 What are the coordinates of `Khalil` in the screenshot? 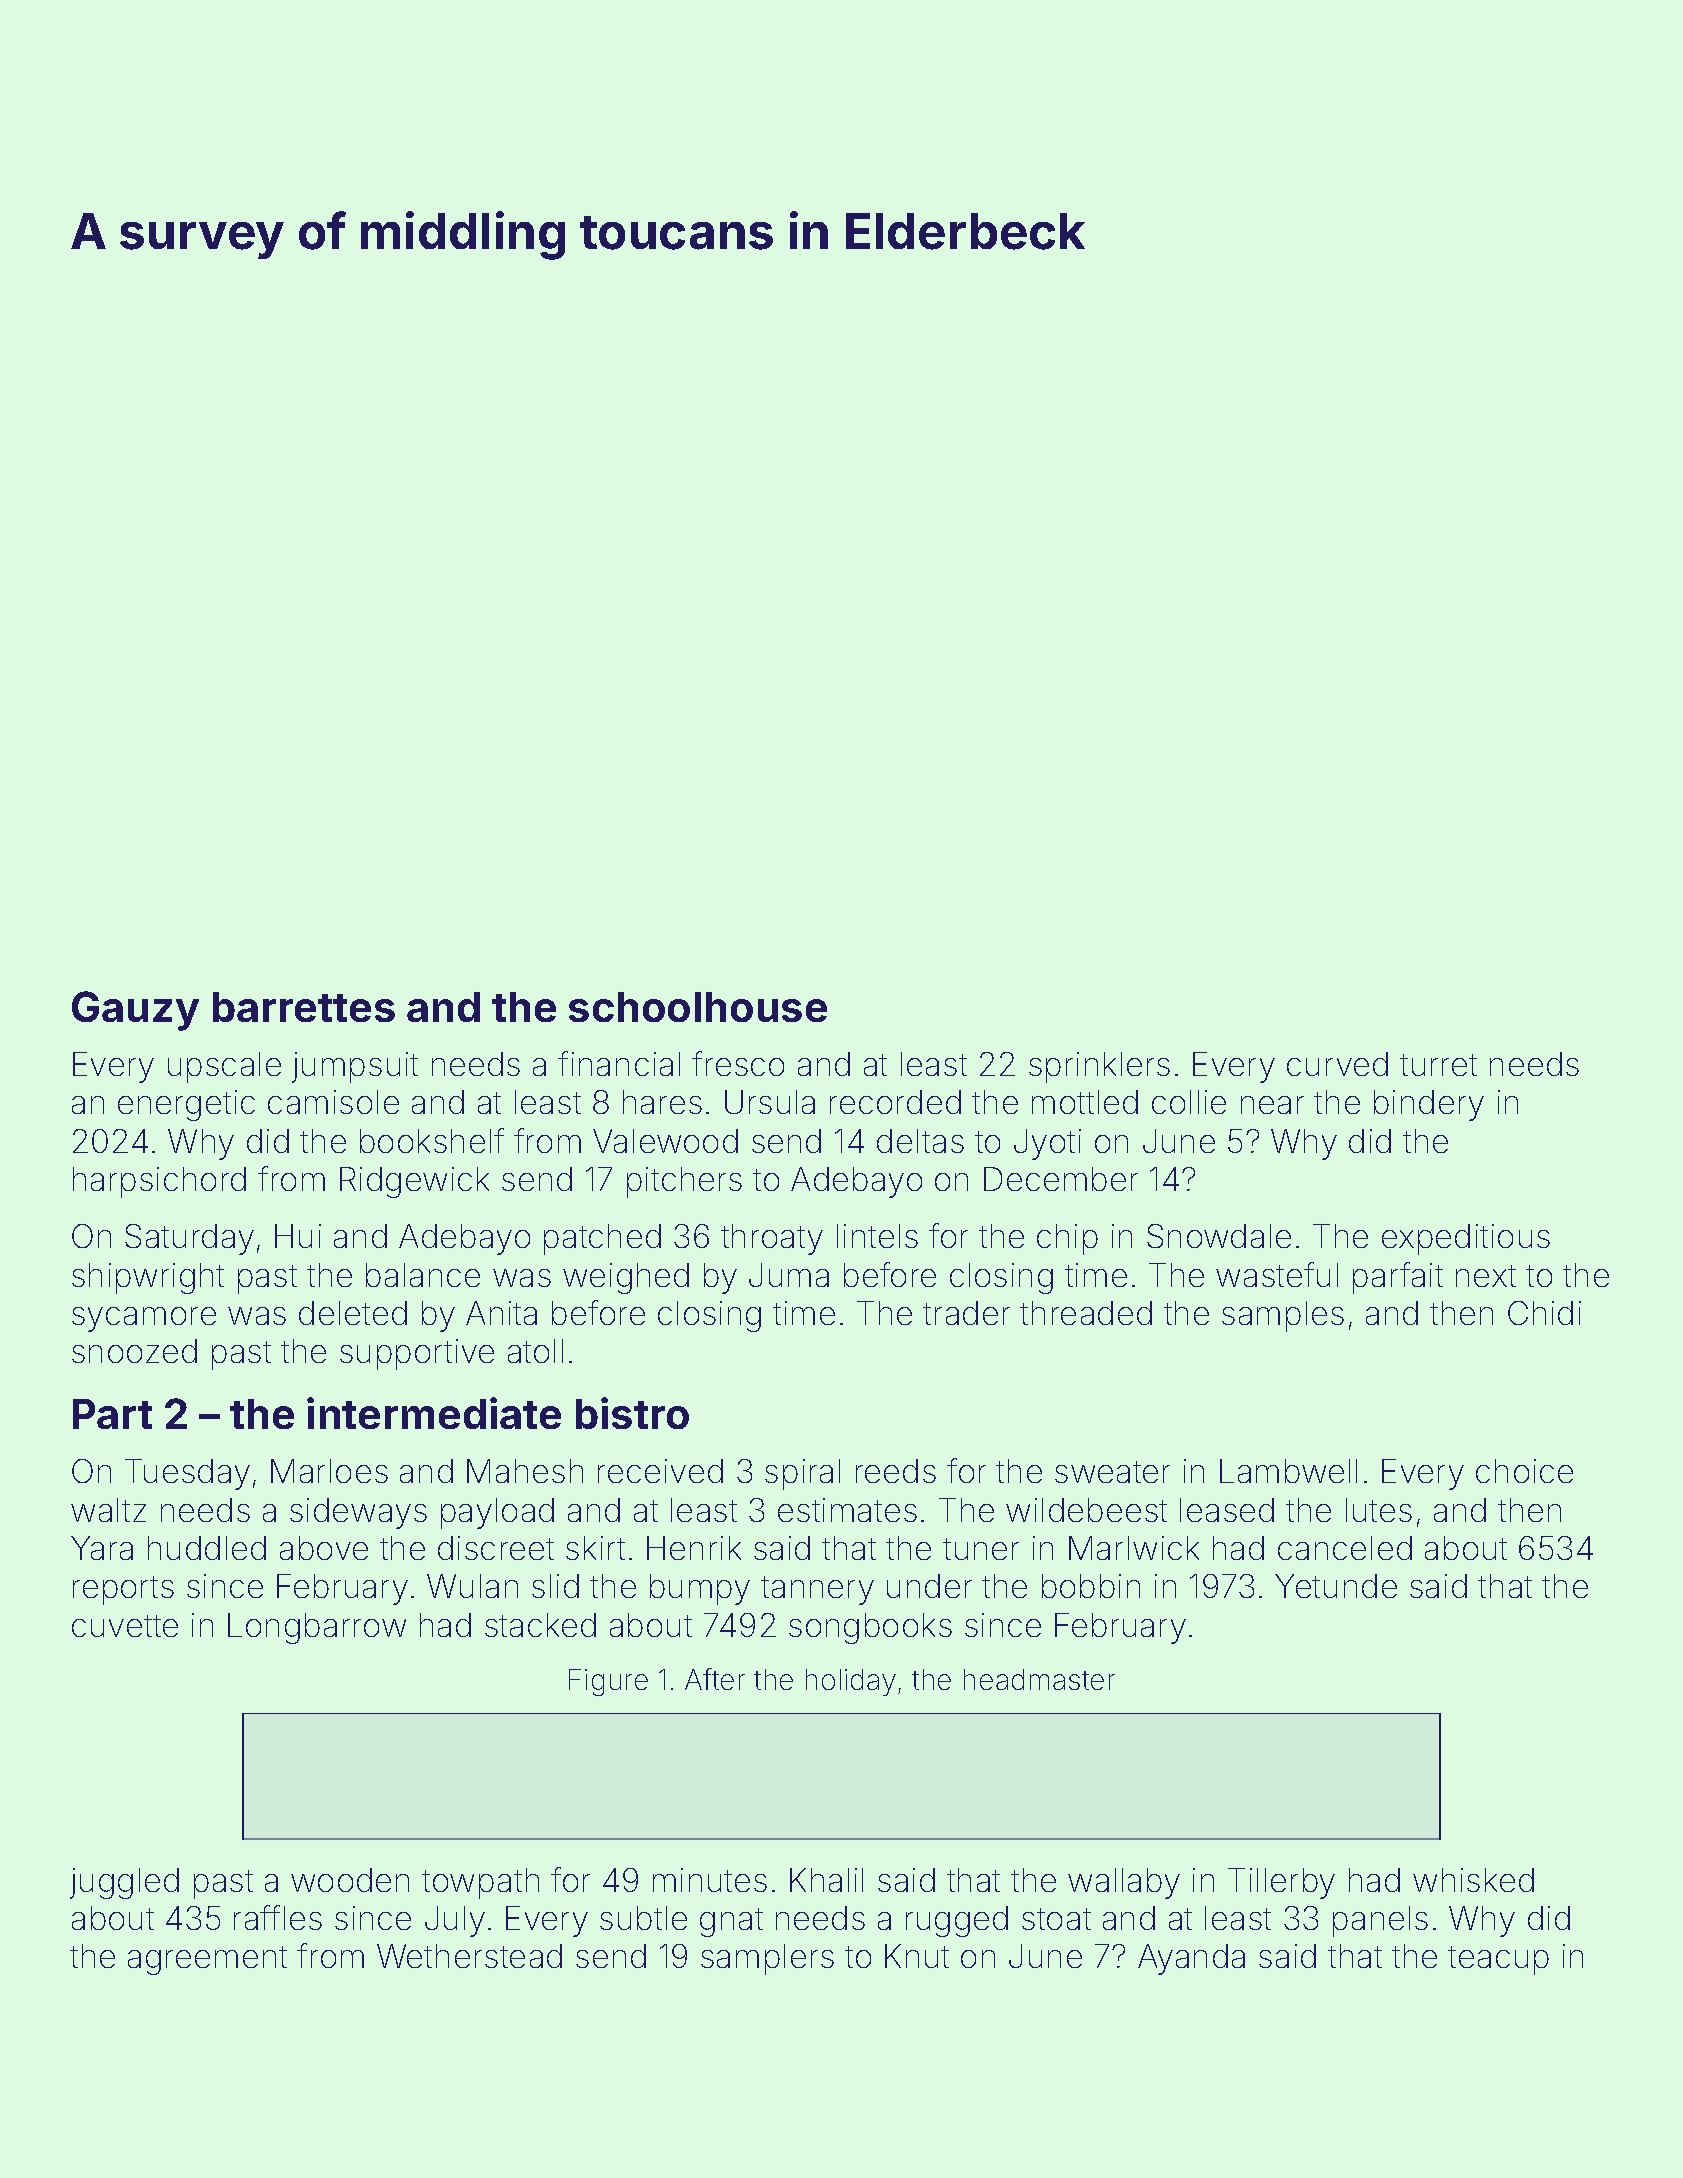 It's located at (826, 1880).
